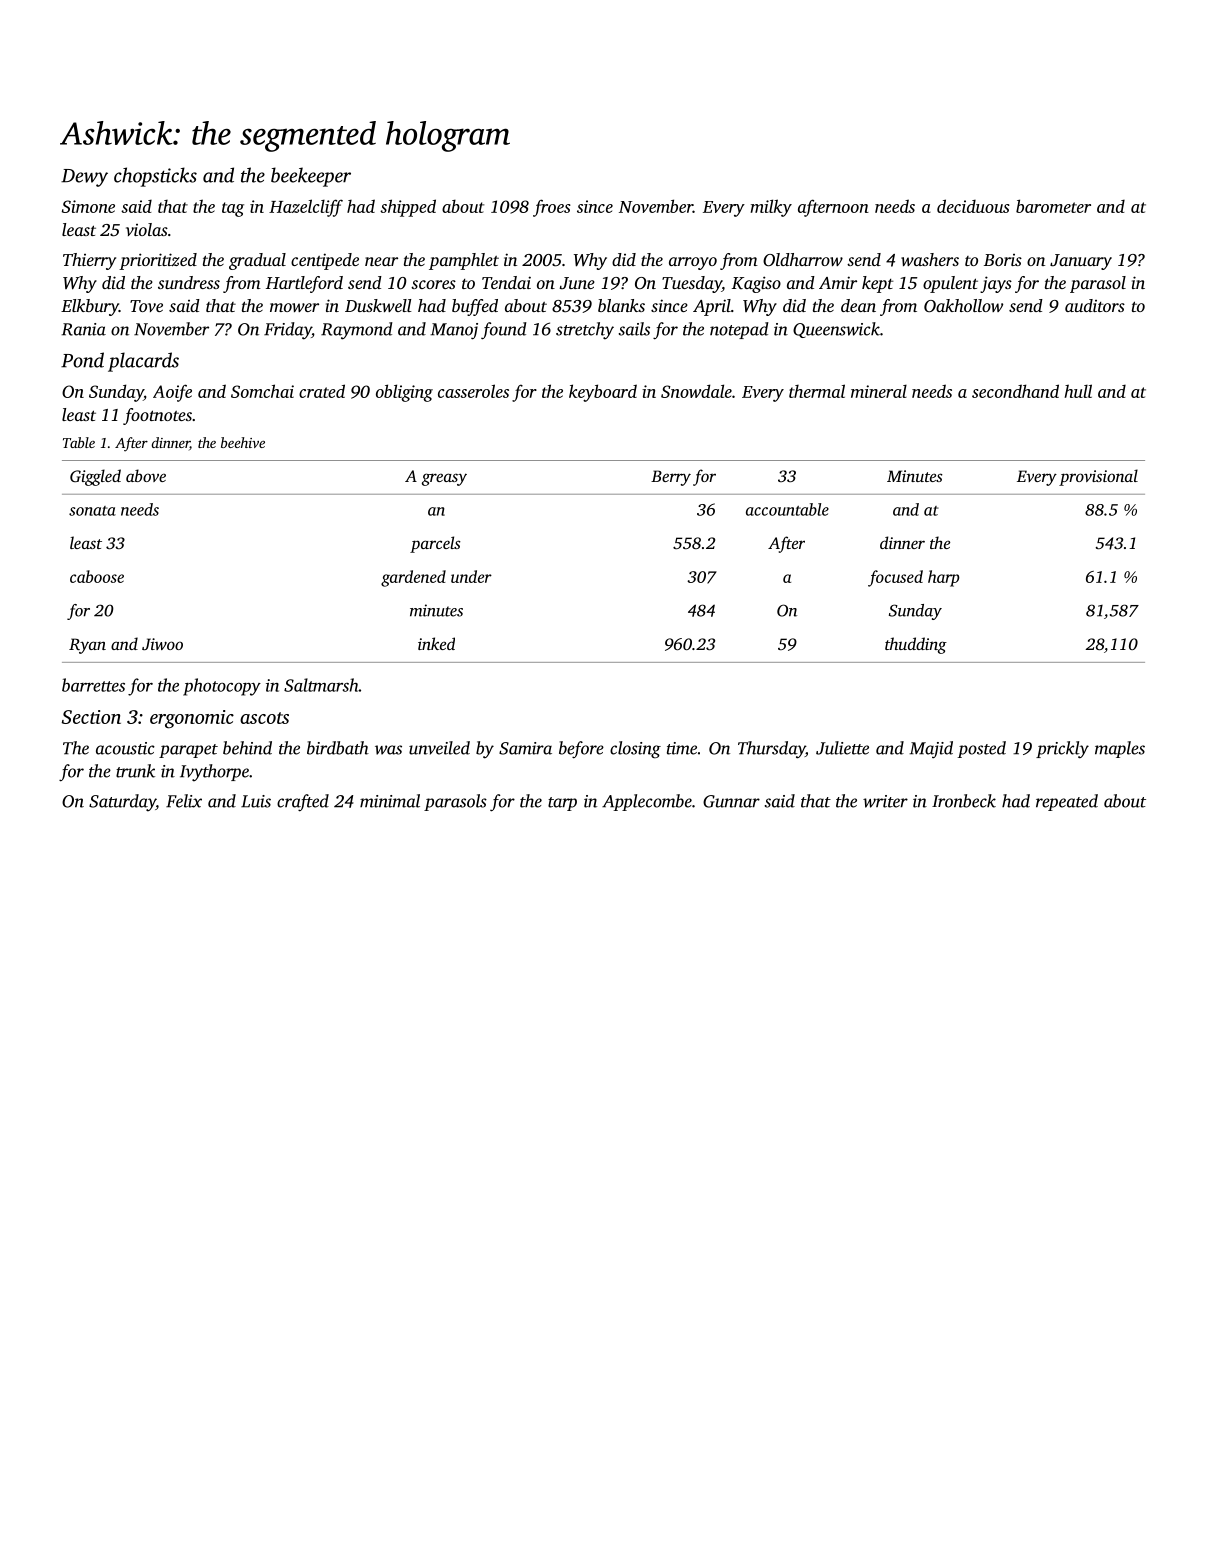 This document has height=1562, width=1207. I want to click on hull, so click(1078, 391).
